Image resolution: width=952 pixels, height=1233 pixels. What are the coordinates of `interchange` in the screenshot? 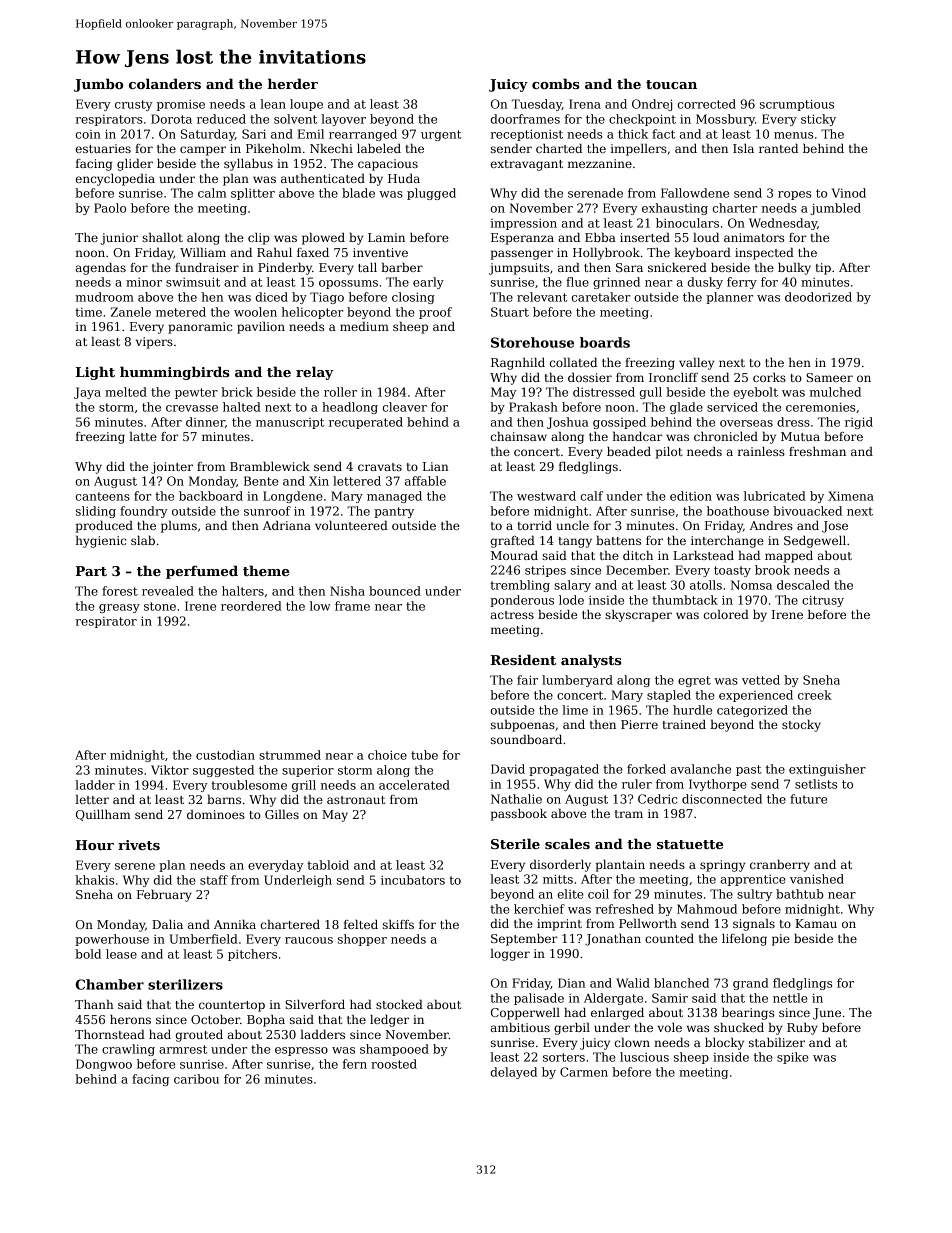 It's located at (727, 542).
